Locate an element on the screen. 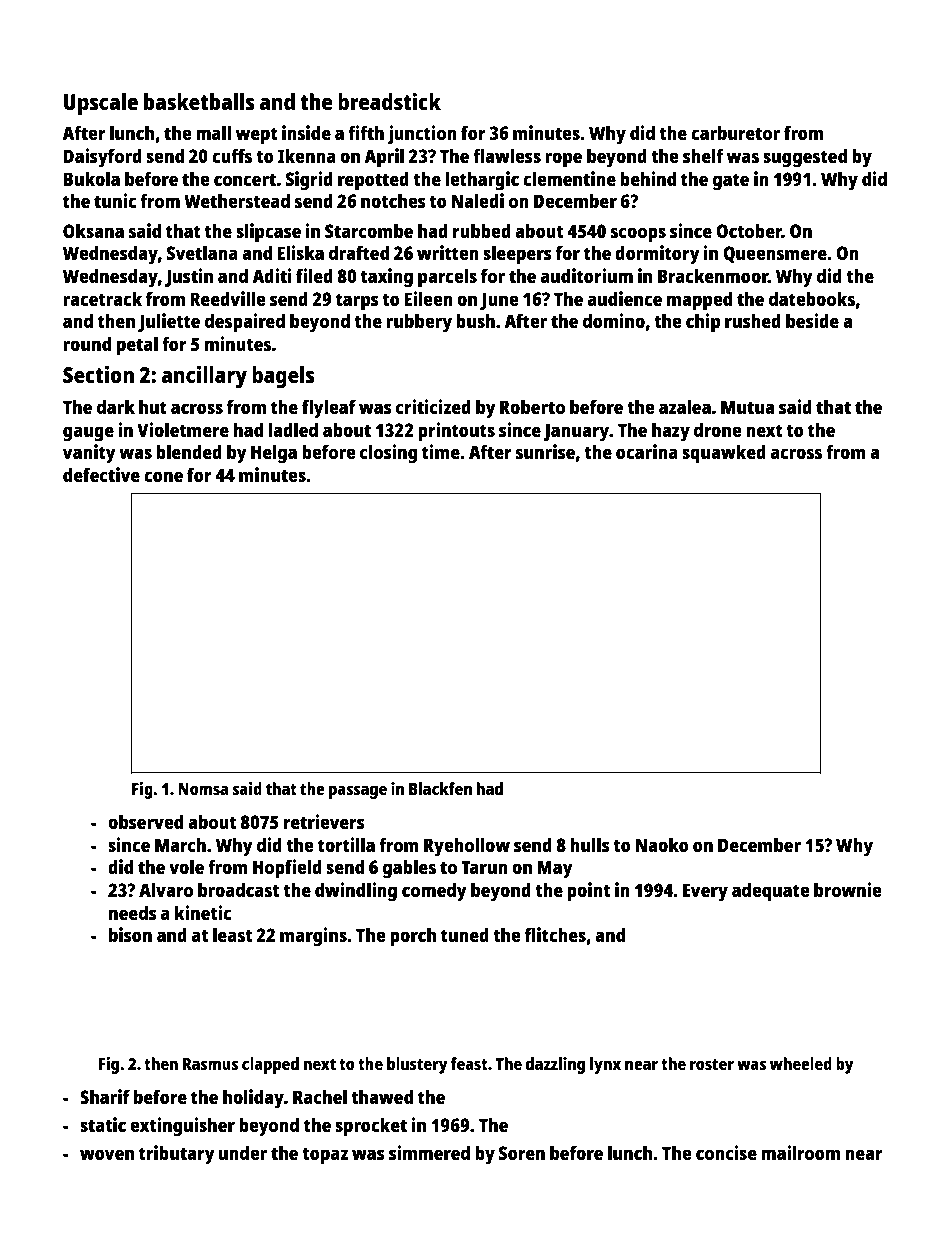  breadstick is located at coordinates (389, 101).
